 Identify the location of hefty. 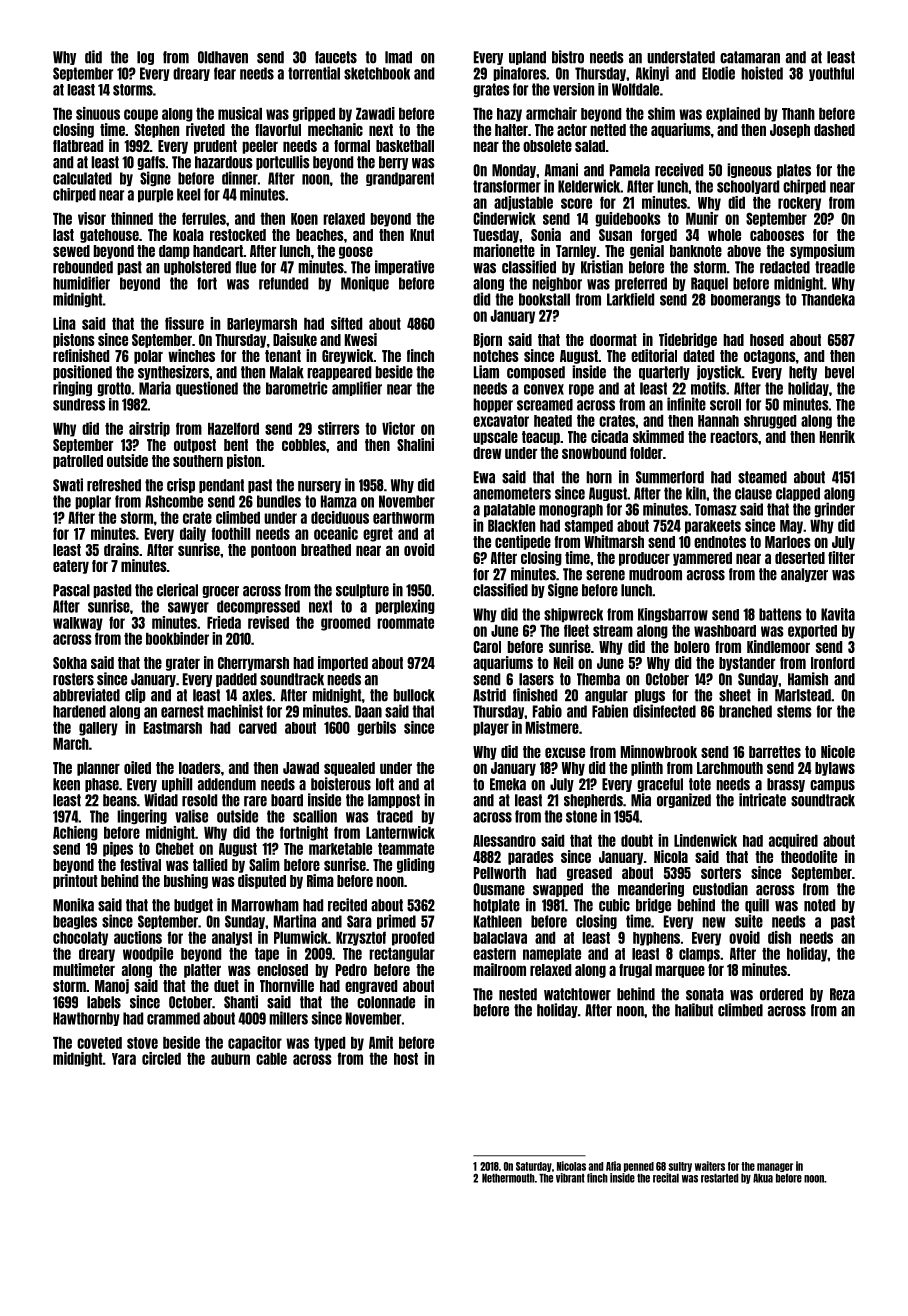
(803, 373).
